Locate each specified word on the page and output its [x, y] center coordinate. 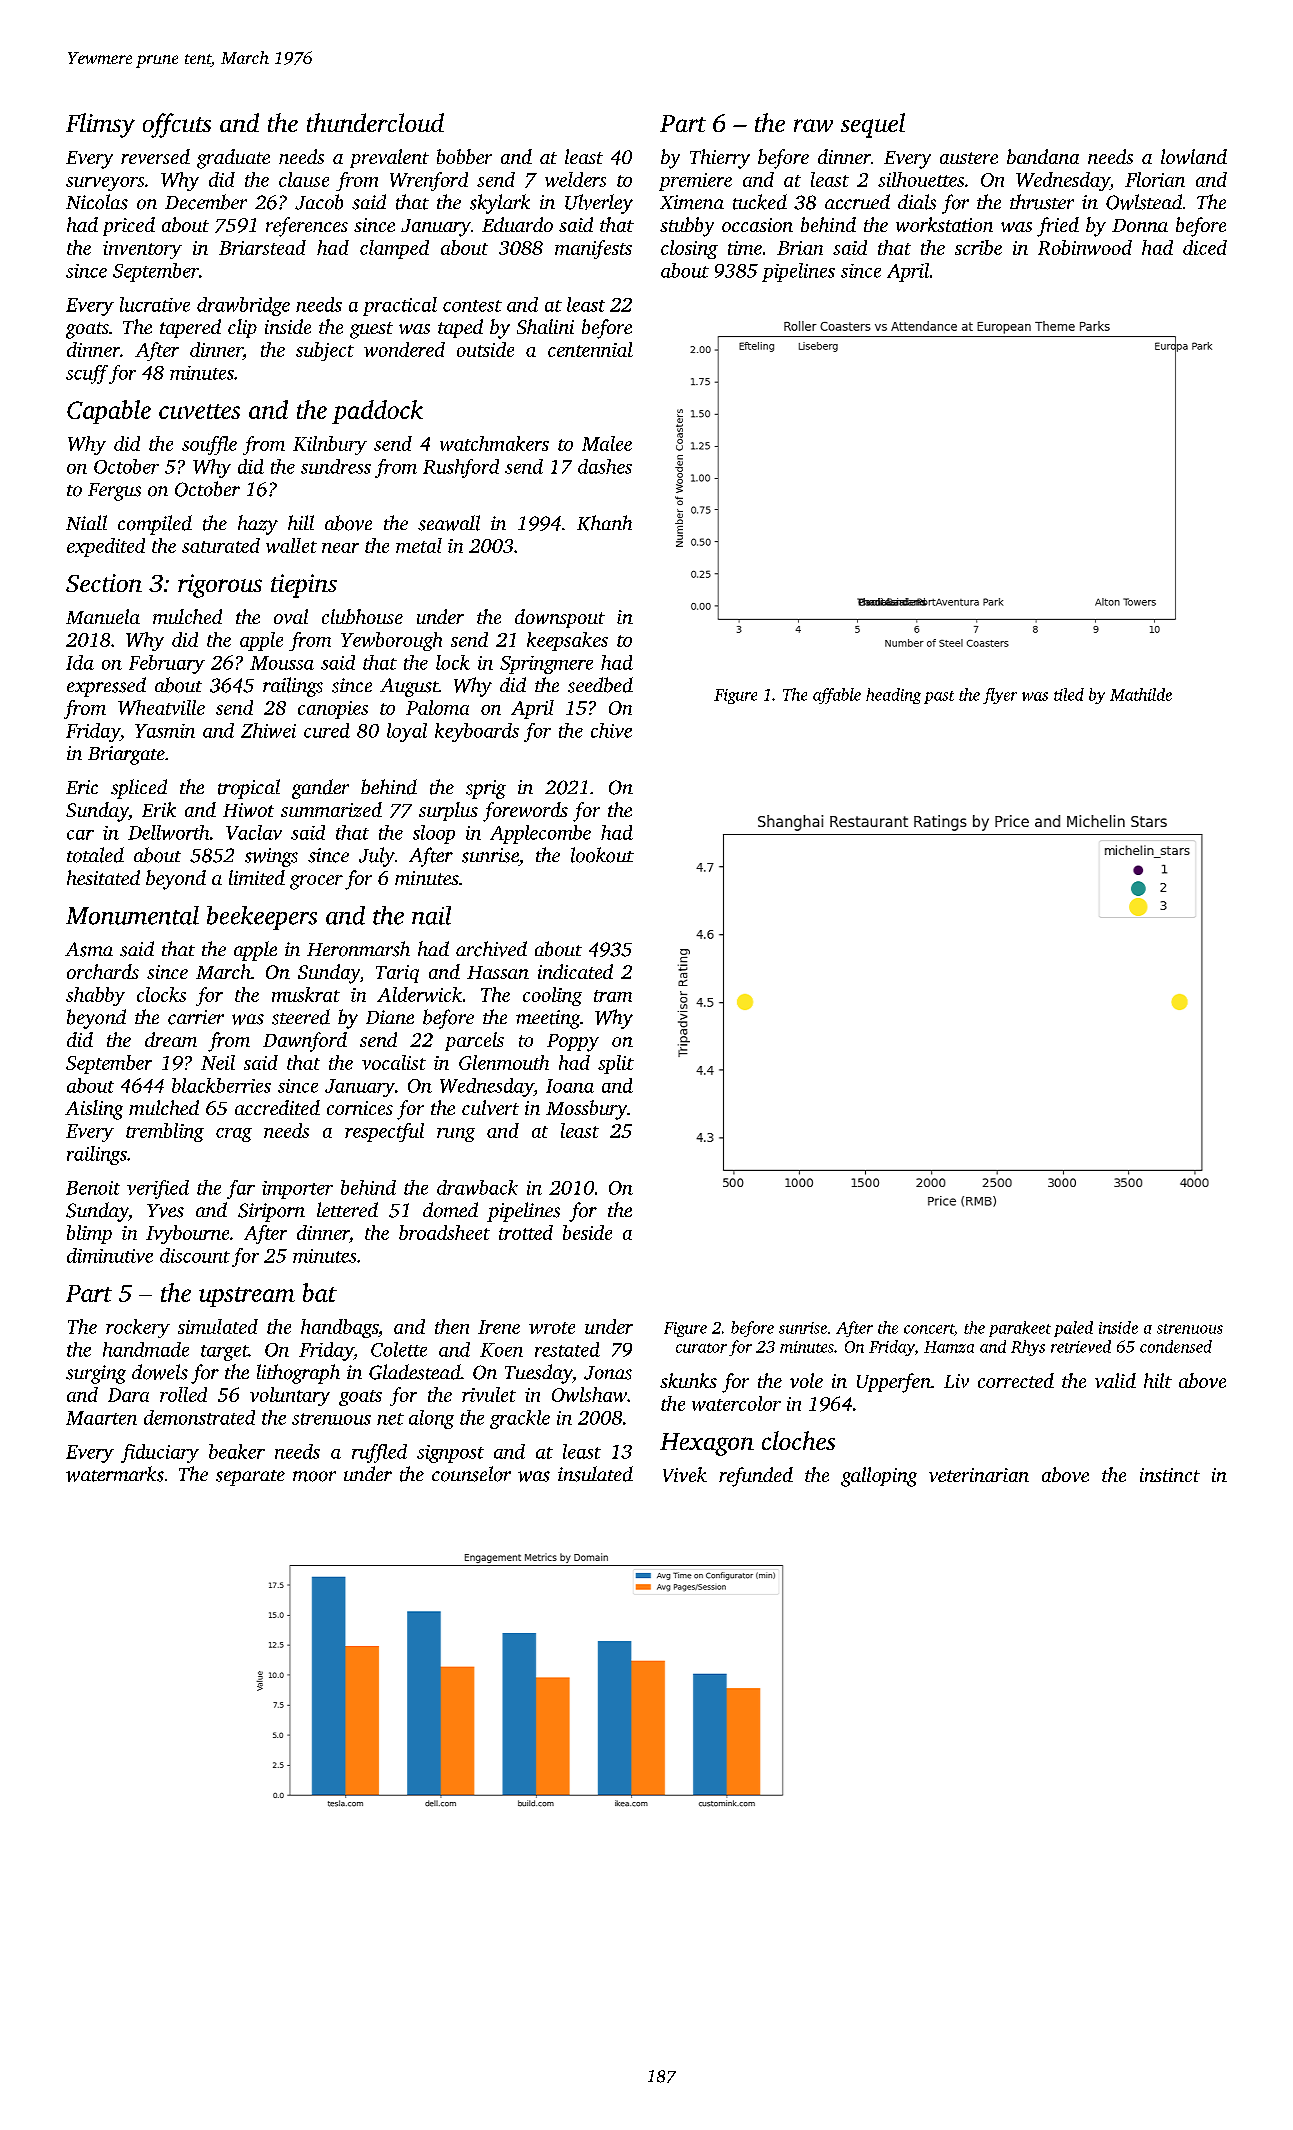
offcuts [177, 125]
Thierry [720, 159]
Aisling [94, 1110]
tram [613, 996]
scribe [978, 247]
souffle [209, 445]
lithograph [298, 1374]
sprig [486, 789]
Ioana [570, 1086]
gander [320, 789]
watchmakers [494, 443]
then [452, 1326]
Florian [1155, 179]
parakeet [1020, 1329]
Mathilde [1141, 694]
